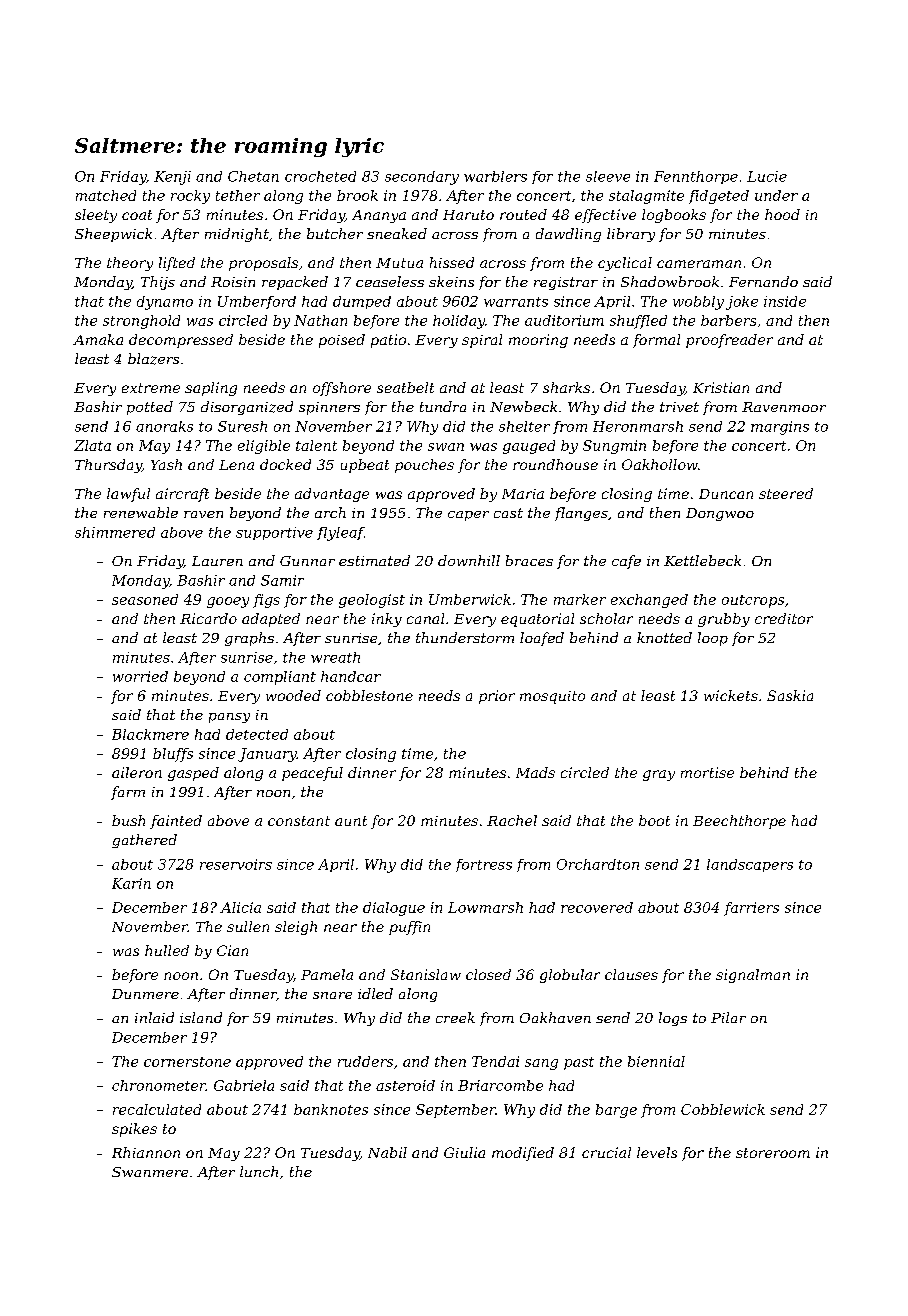 The image size is (908, 1316). What do you see at coordinates (739, 822) in the screenshot?
I see `Beechthorpe` at bounding box center [739, 822].
